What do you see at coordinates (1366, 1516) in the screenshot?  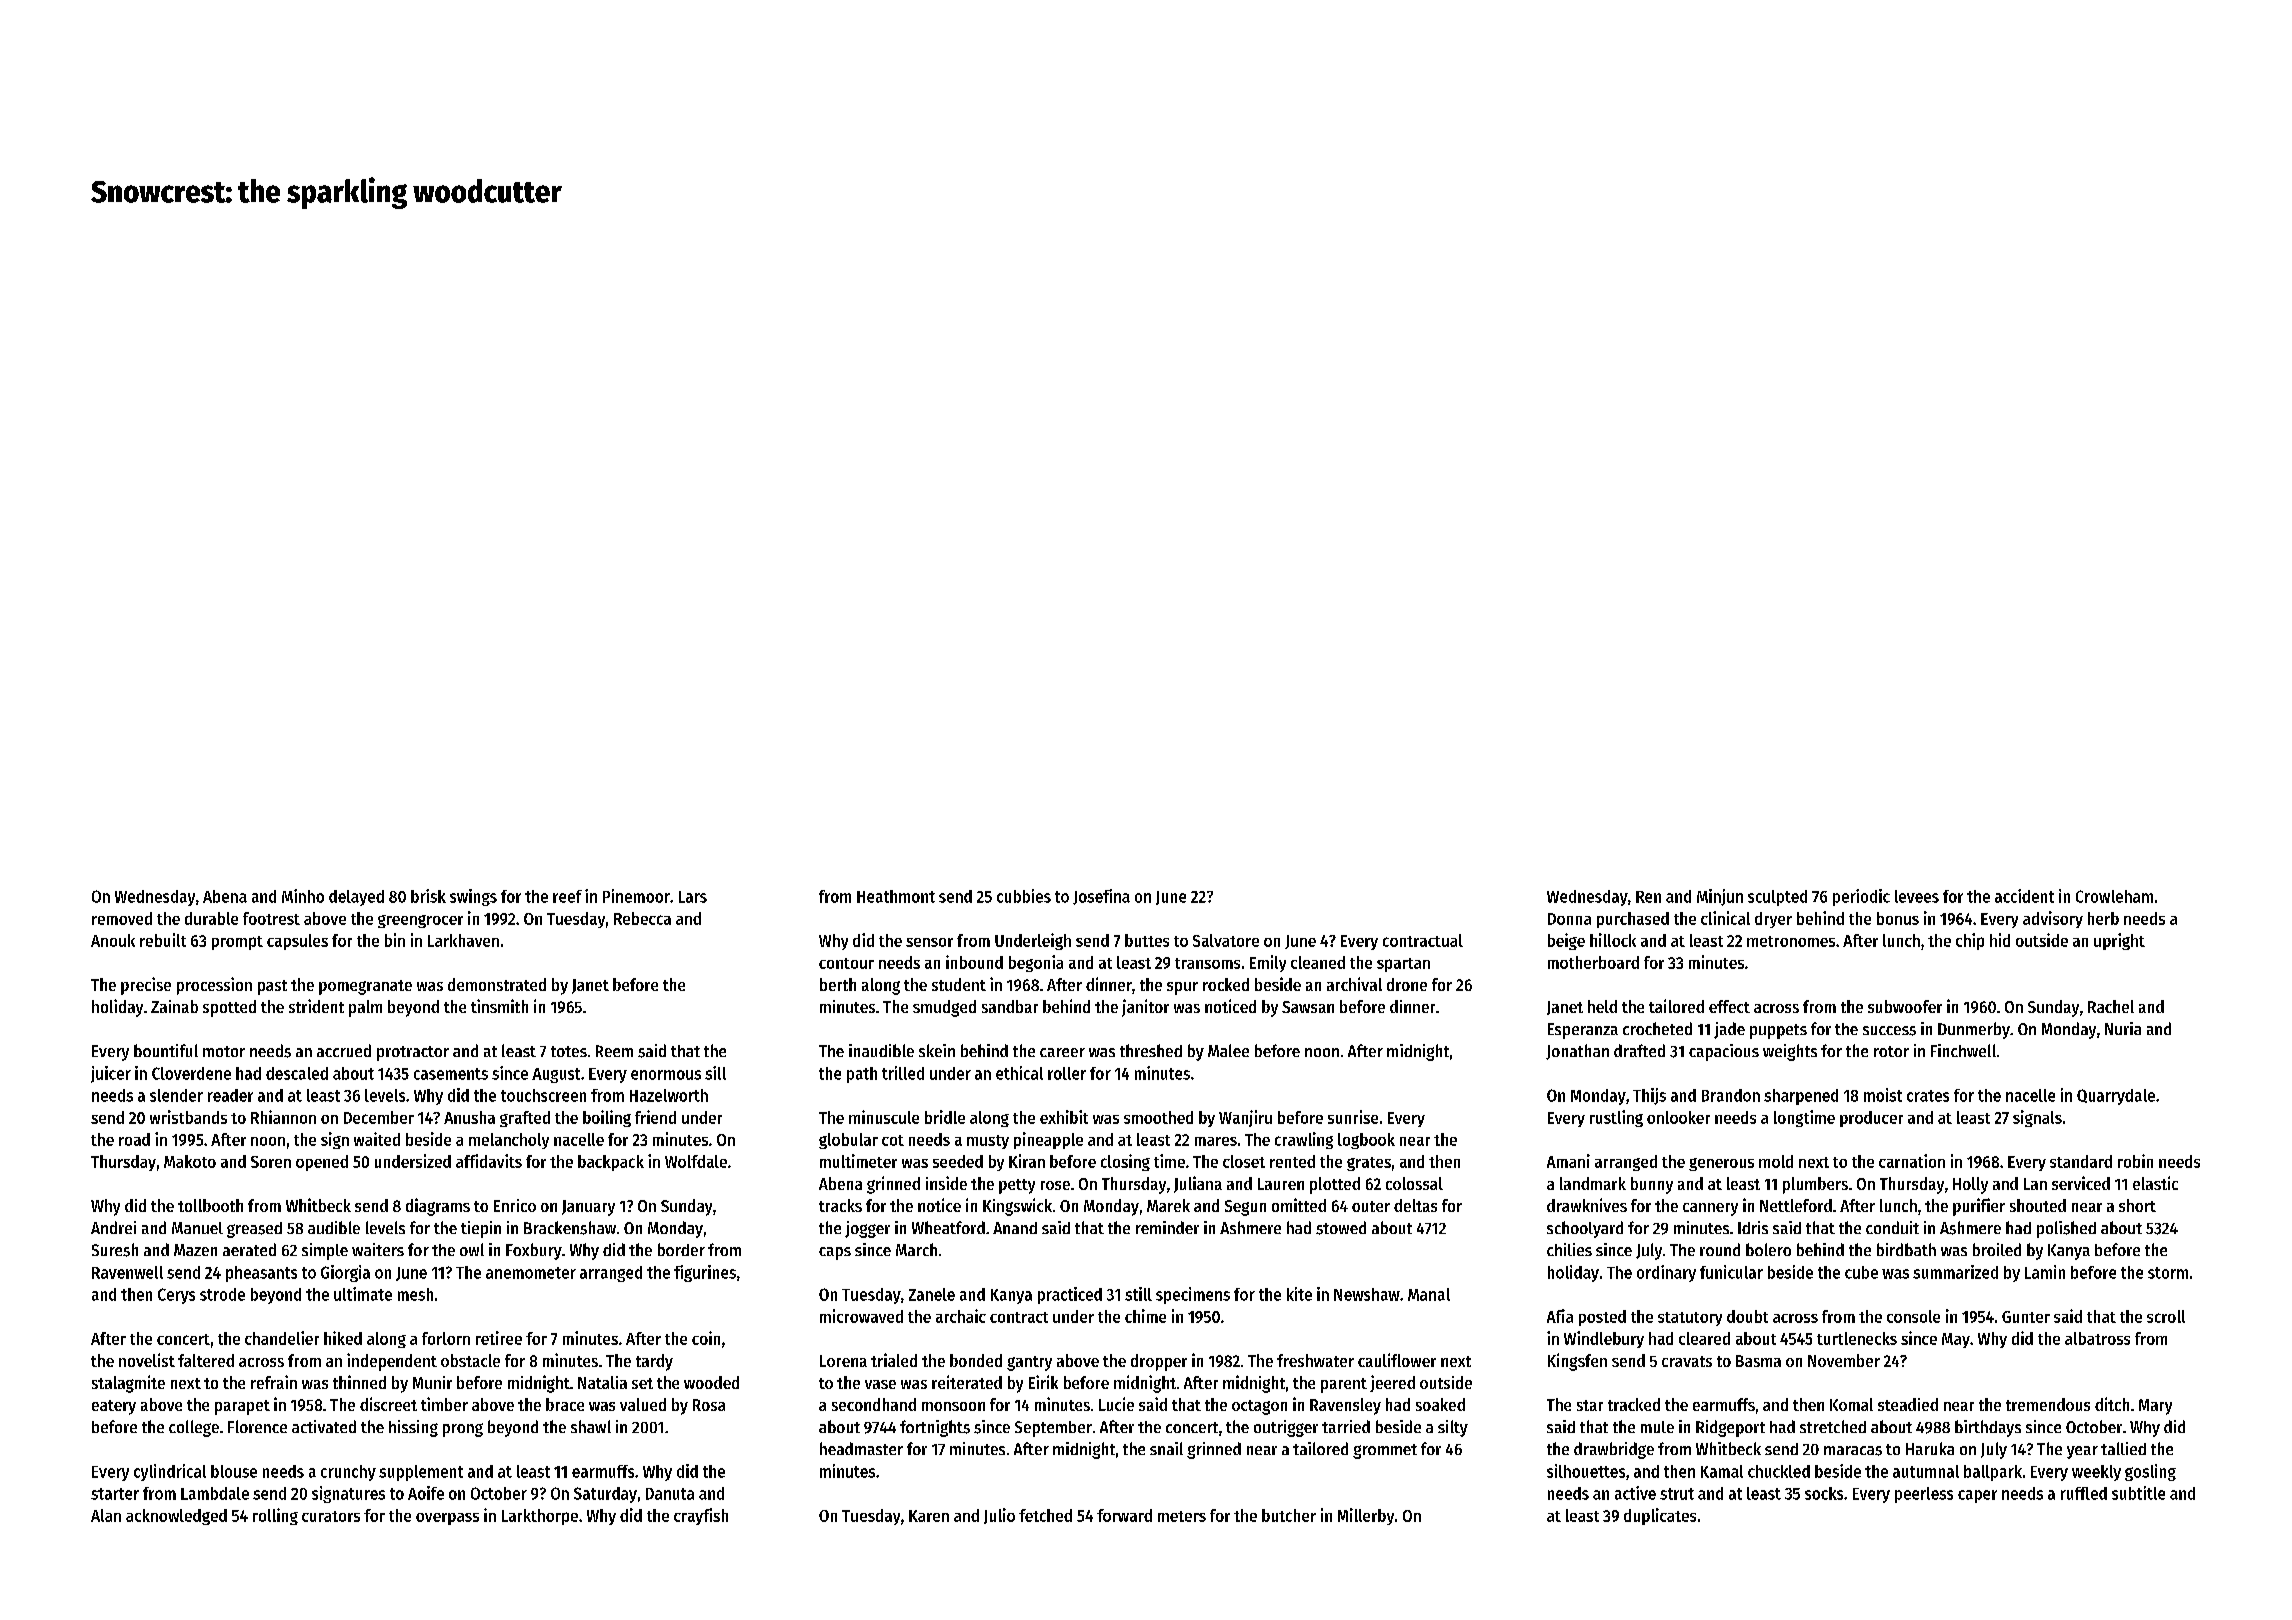 I see `Millerby` at bounding box center [1366, 1516].
